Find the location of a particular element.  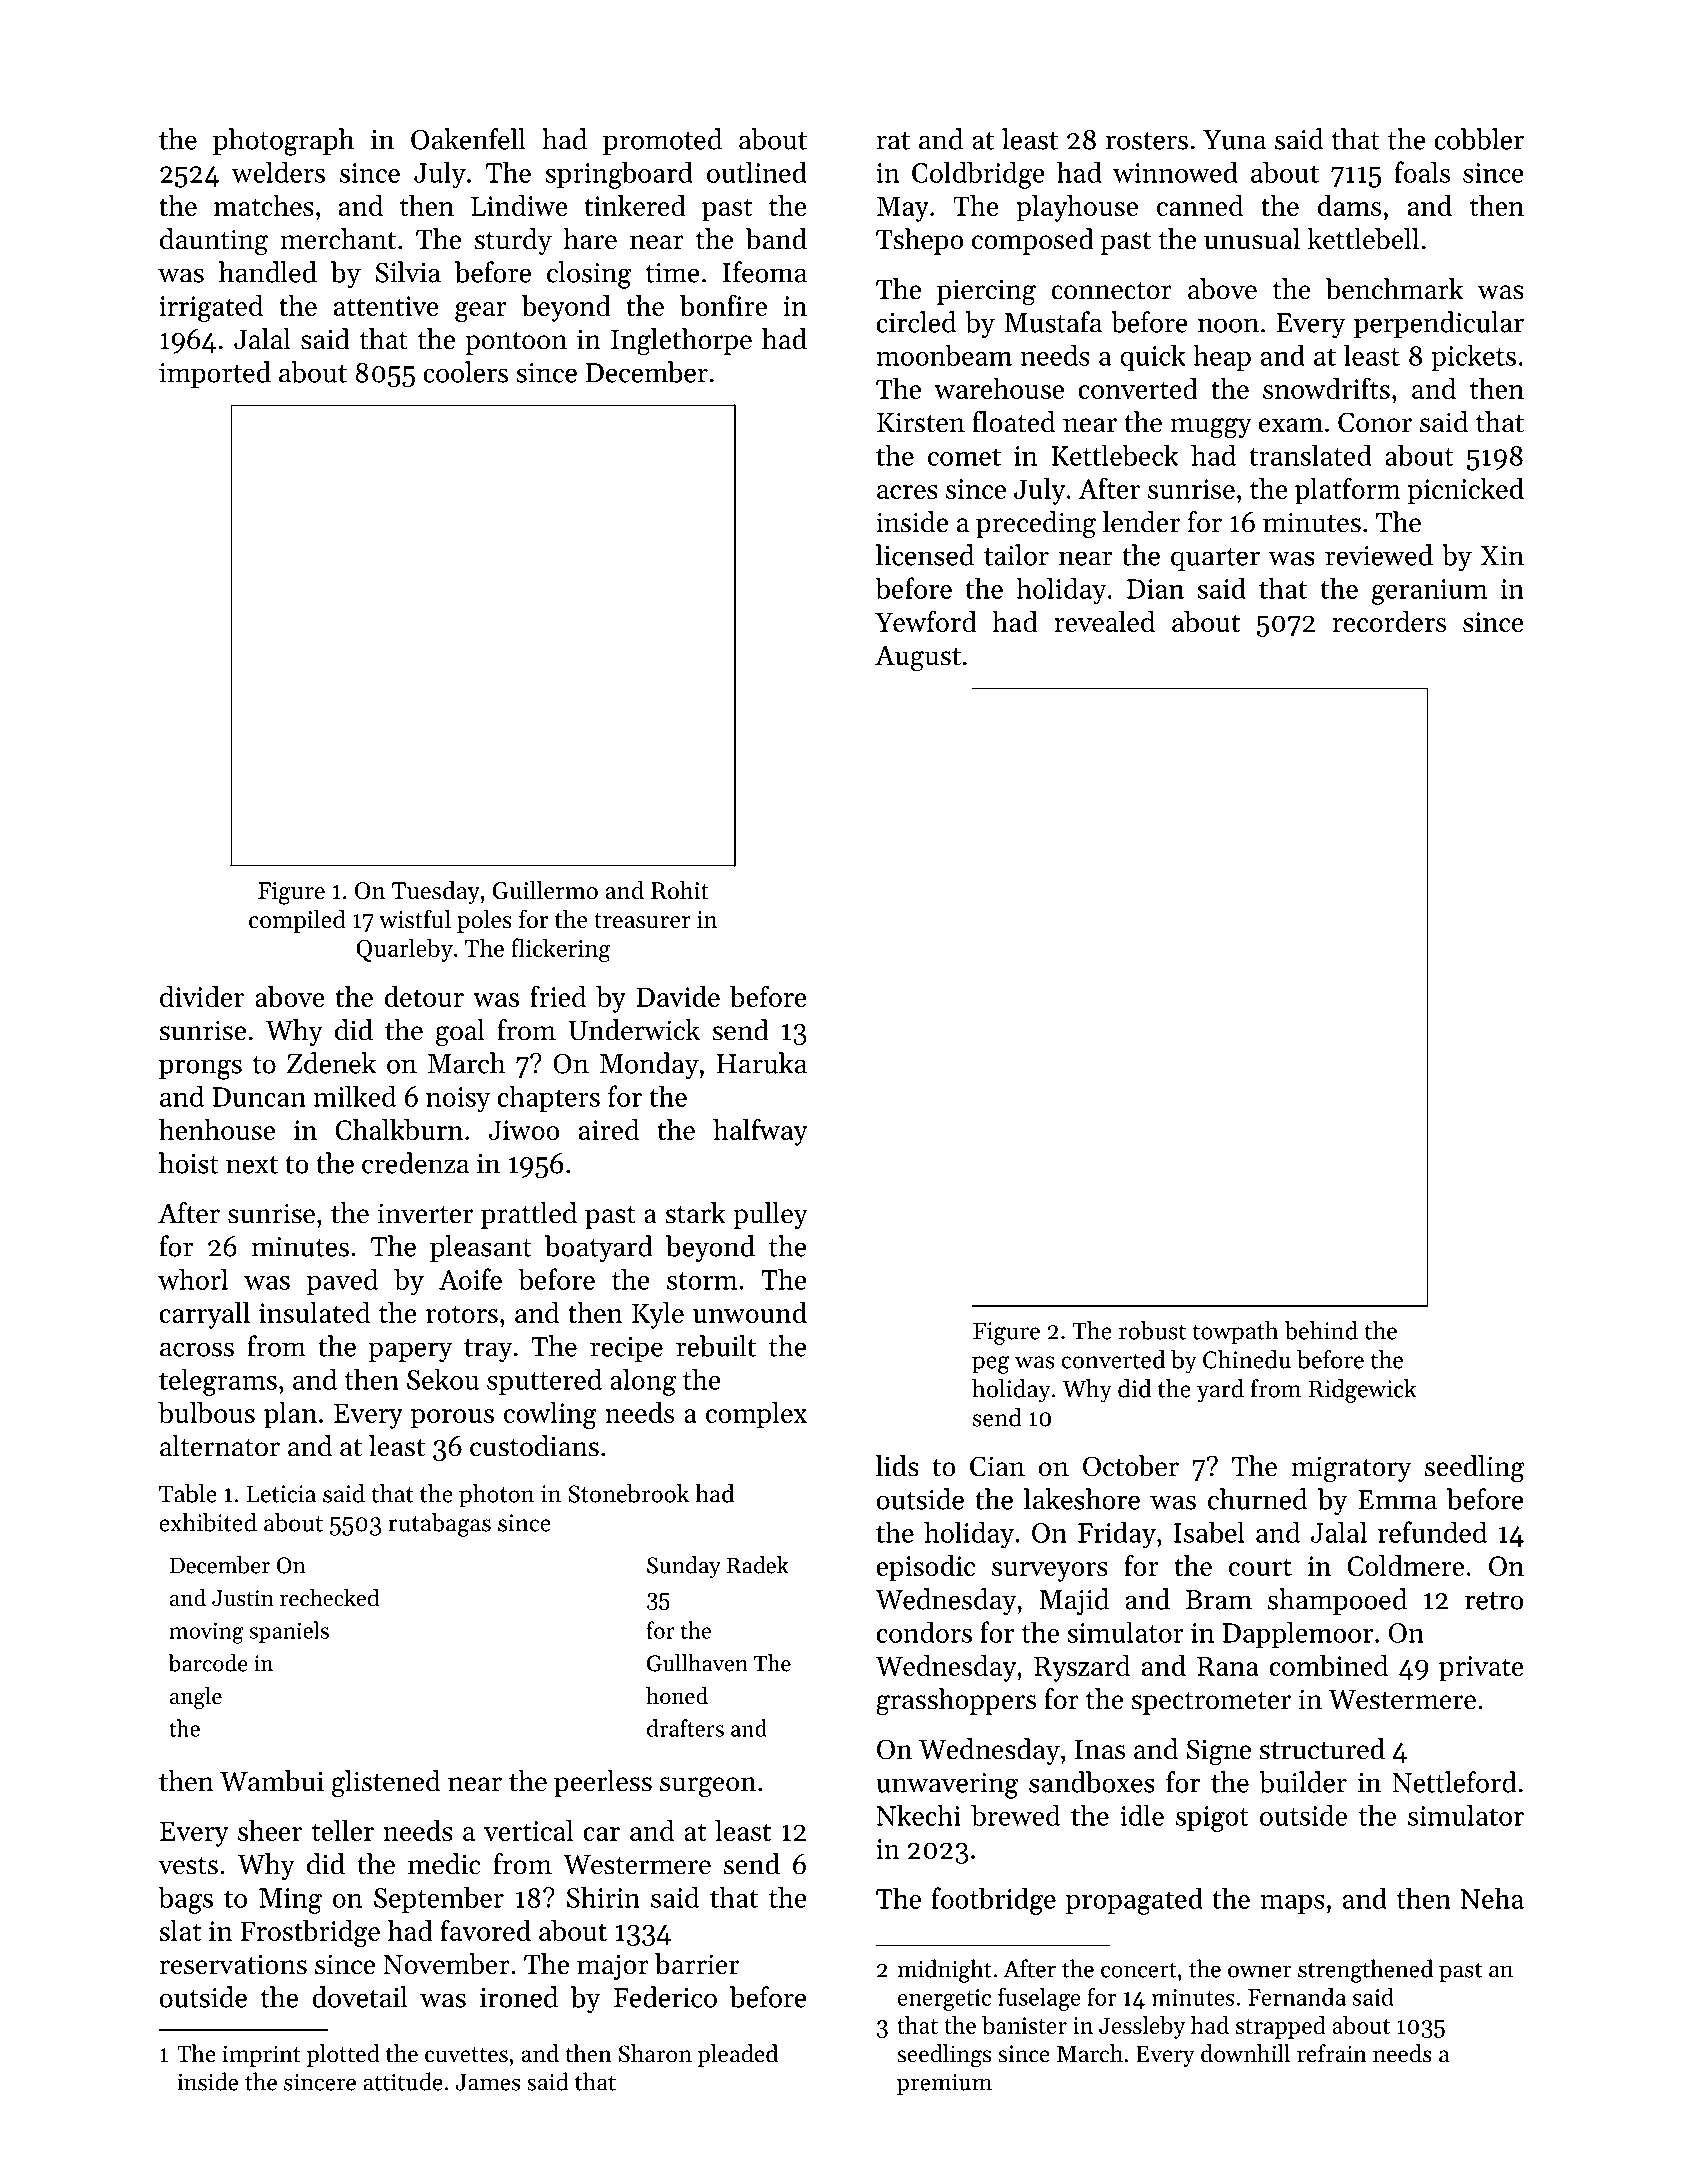

Sekou is located at coordinates (443, 1379).
